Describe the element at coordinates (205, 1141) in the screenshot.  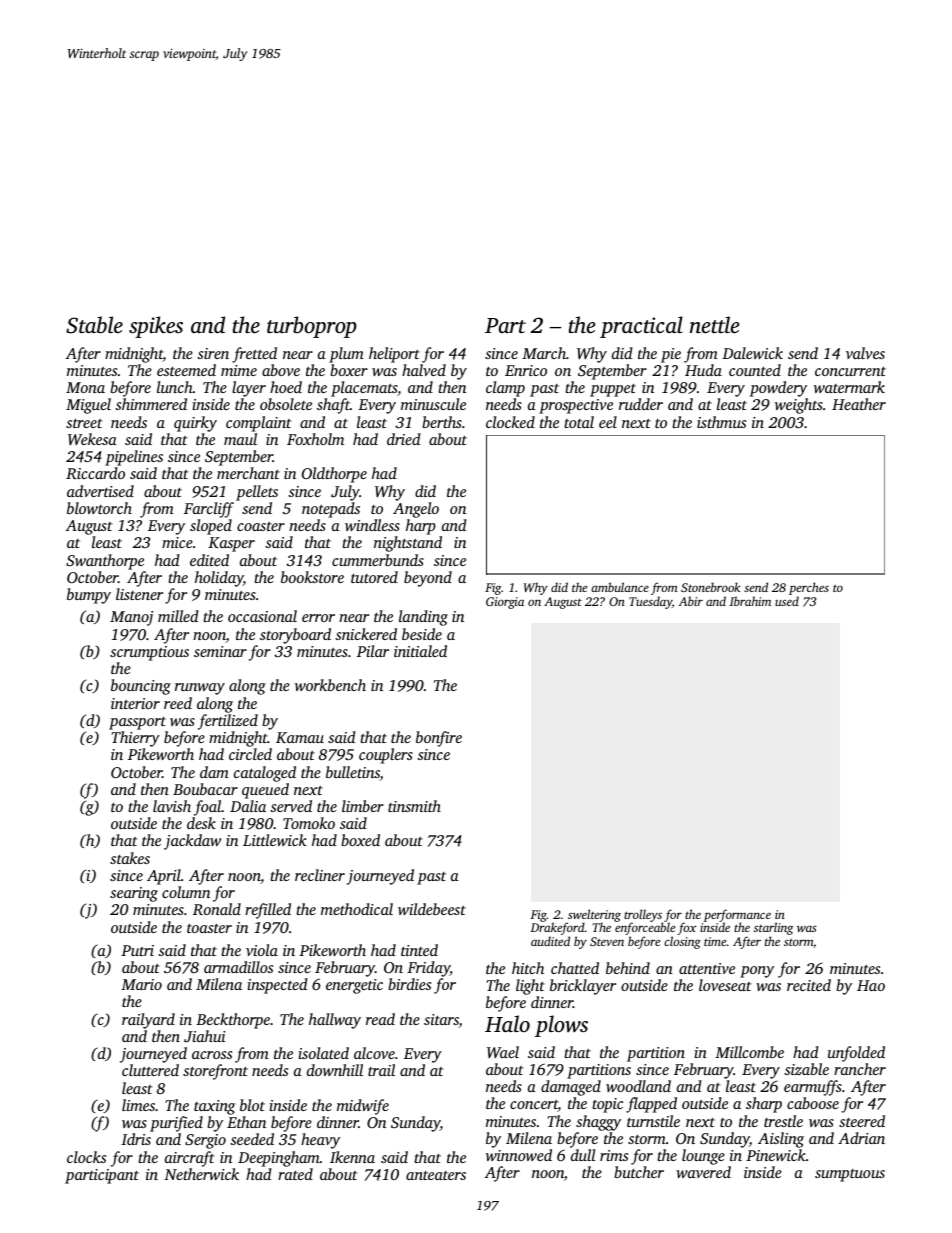
I see `Sergio` at that location.
